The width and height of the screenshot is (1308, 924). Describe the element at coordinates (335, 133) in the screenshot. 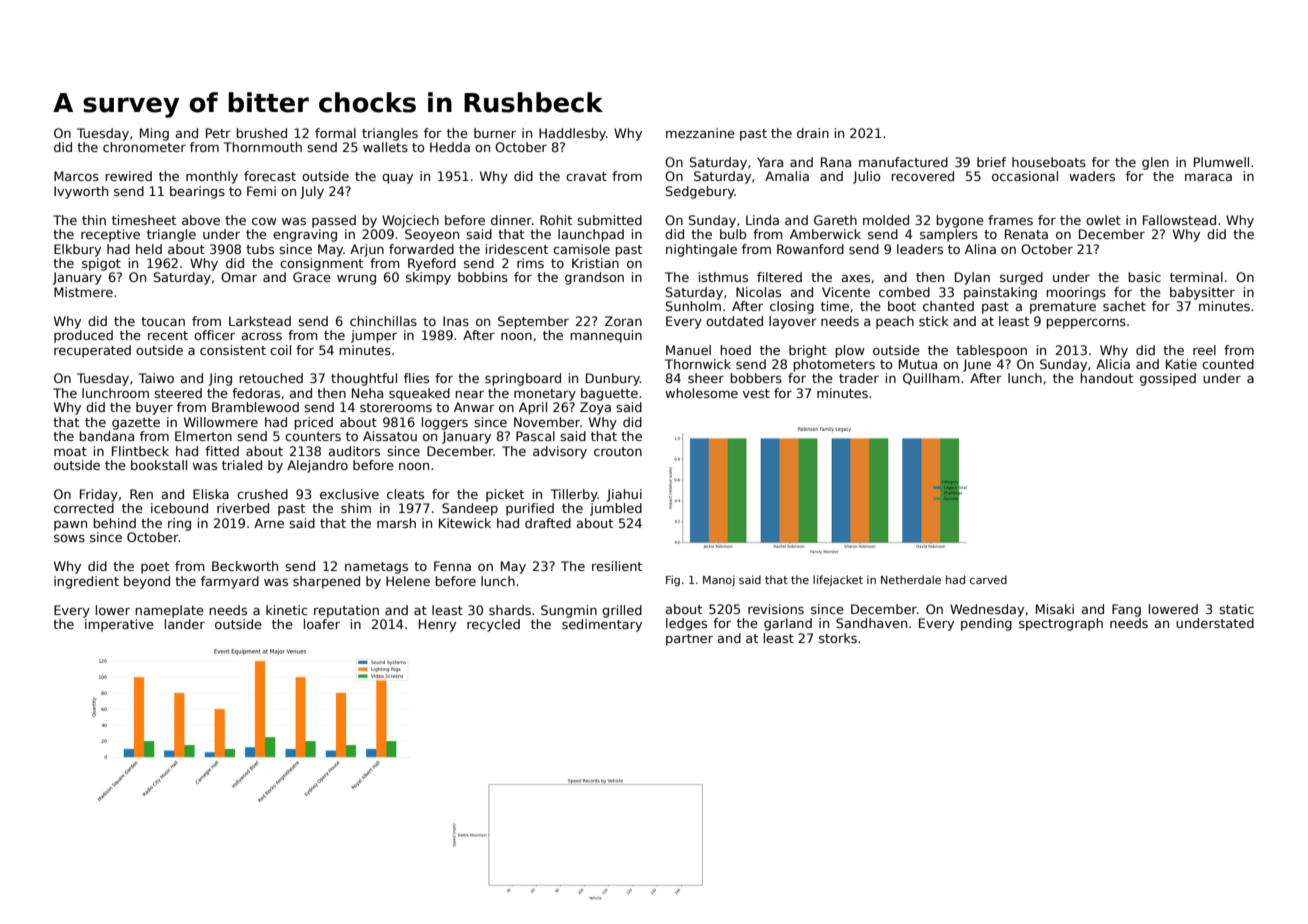

I see `formal` at that location.
